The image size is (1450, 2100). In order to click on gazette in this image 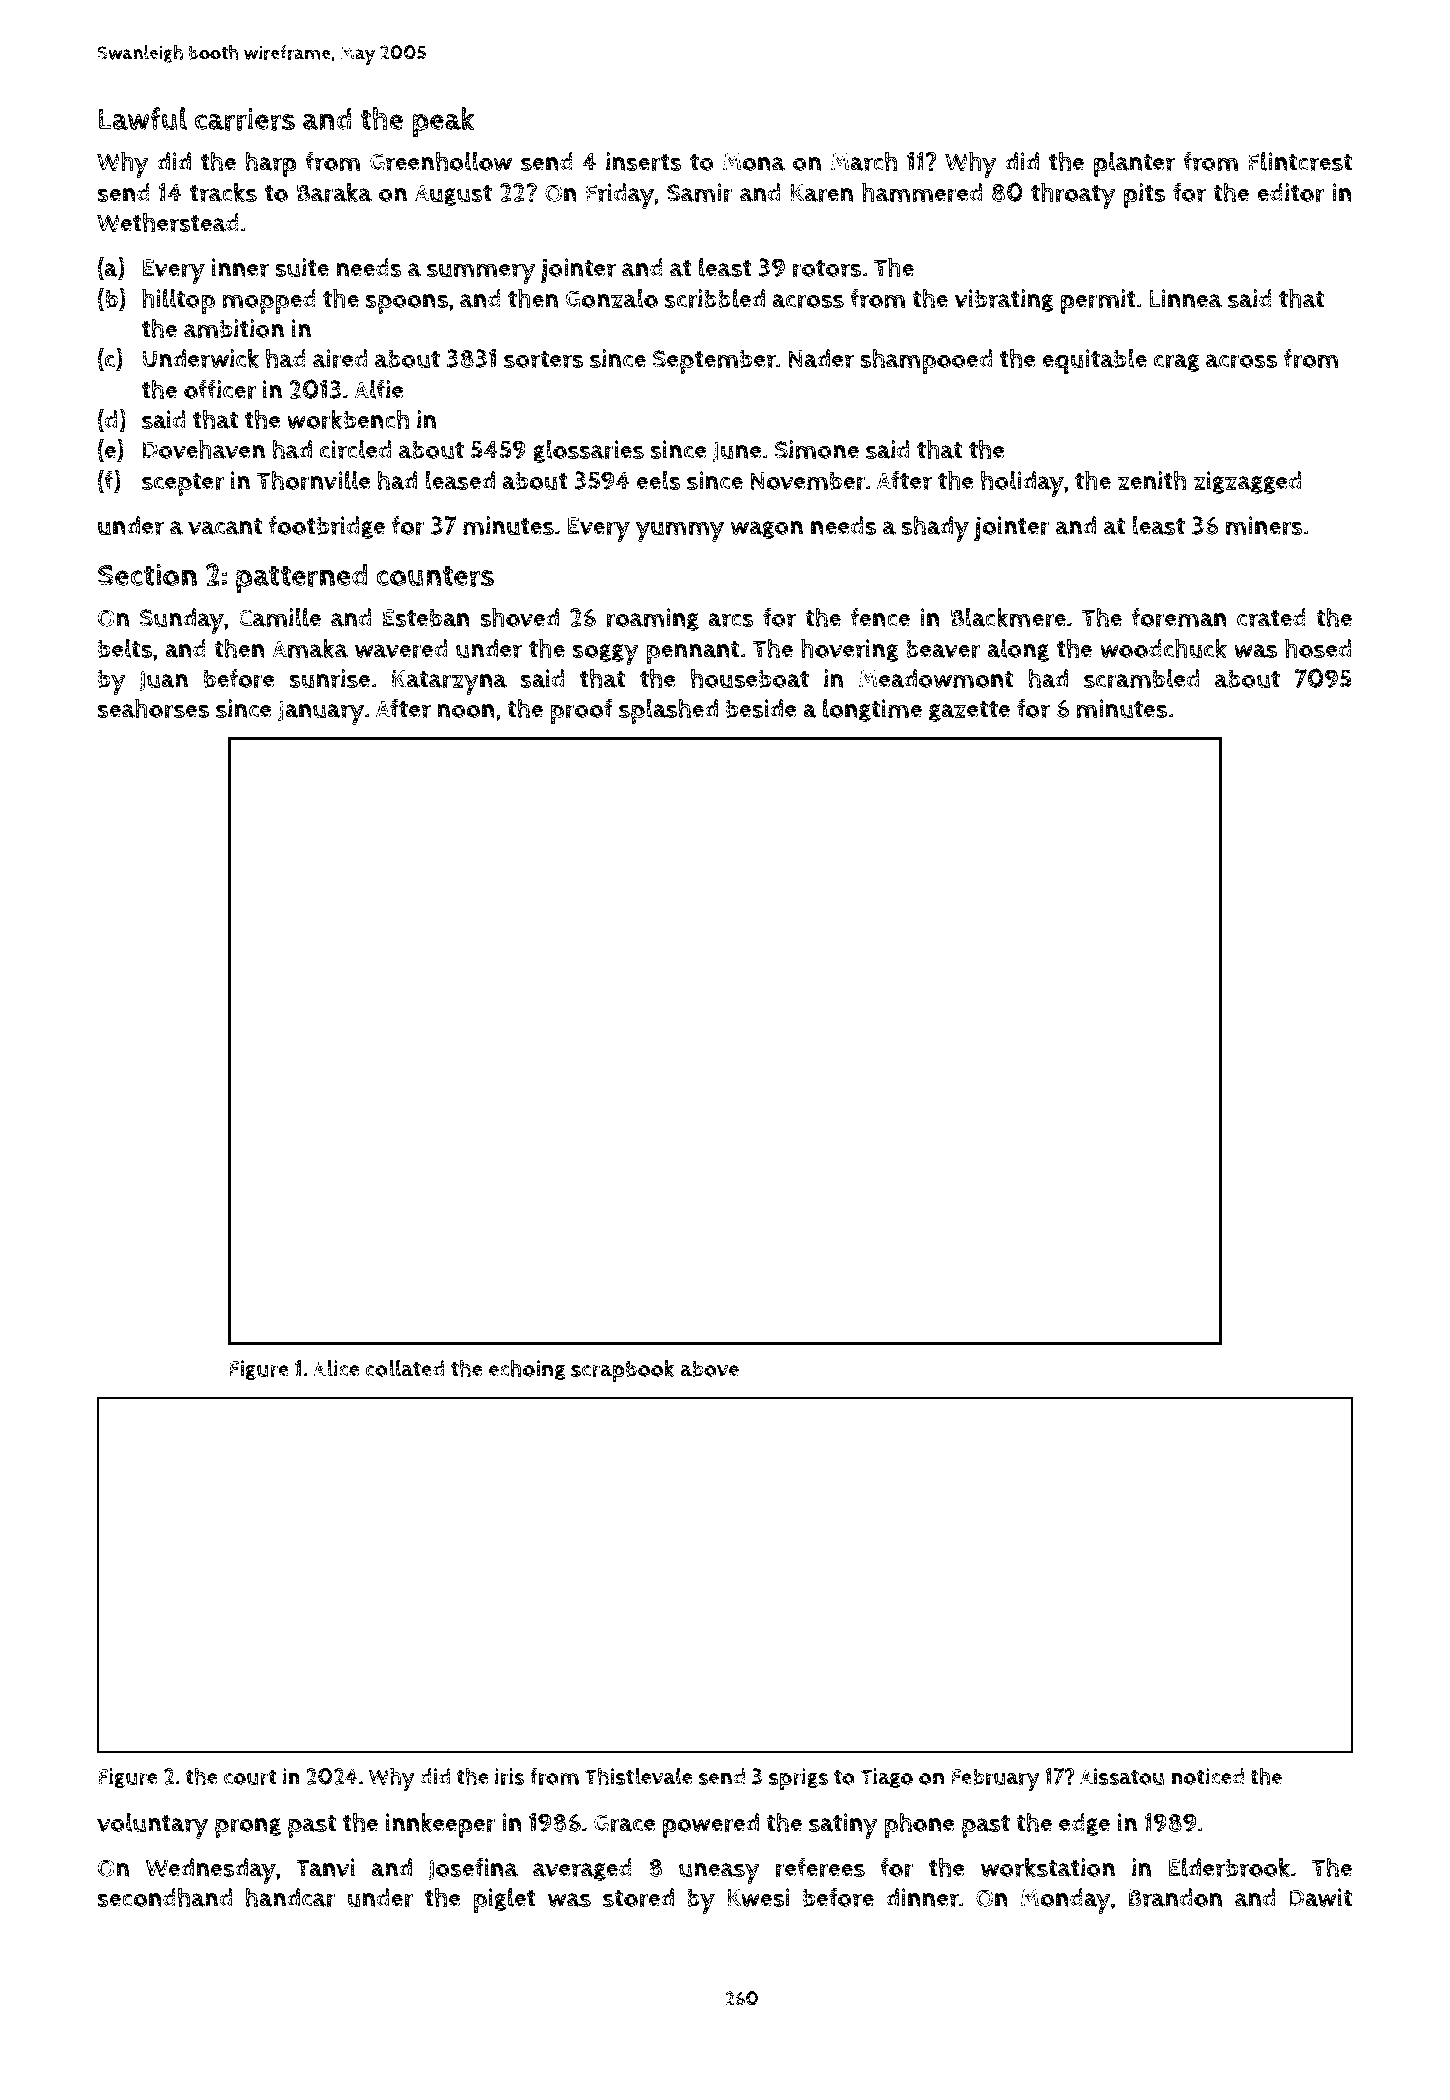, I will do `click(969, 711)`.
